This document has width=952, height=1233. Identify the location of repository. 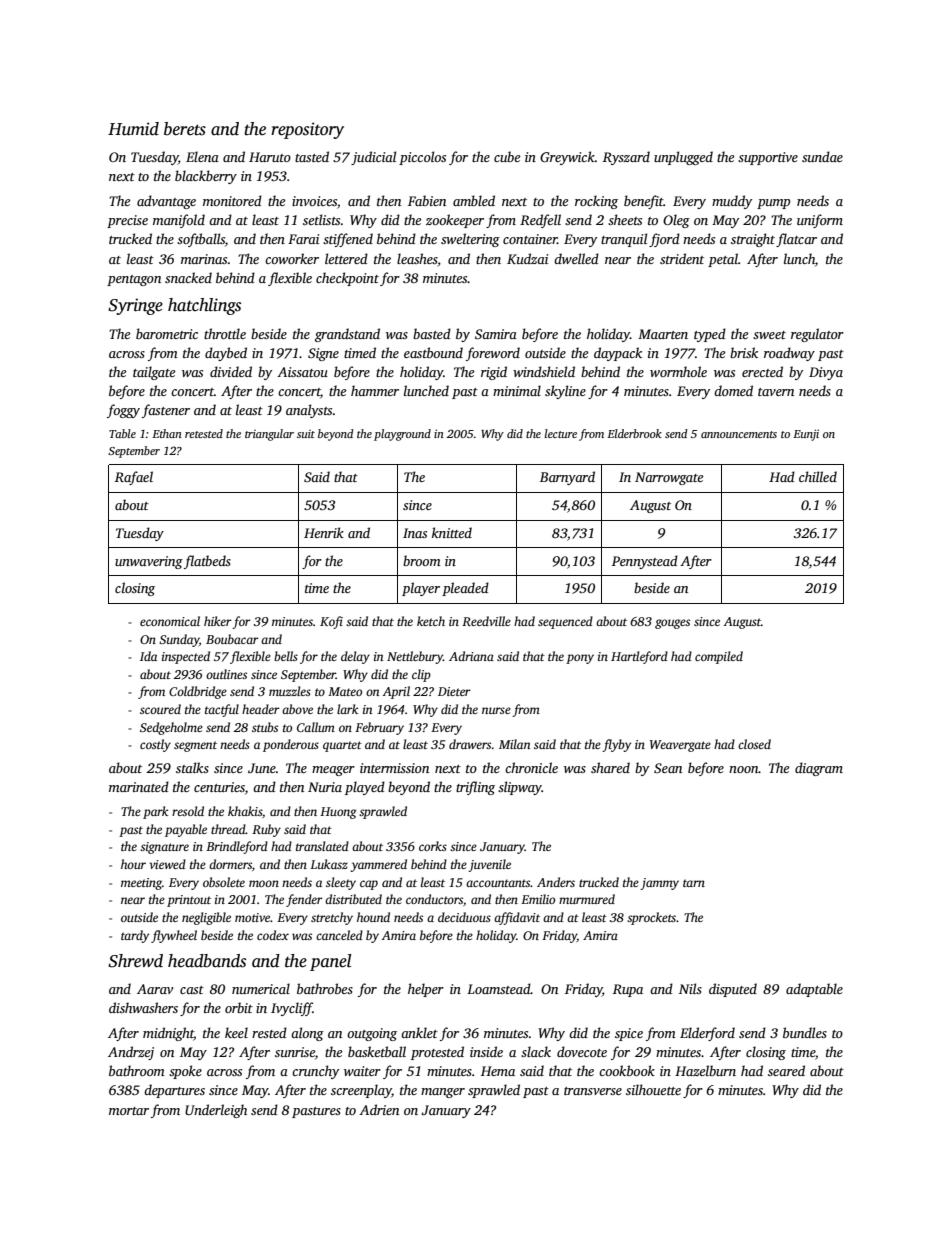
(307, 130).
